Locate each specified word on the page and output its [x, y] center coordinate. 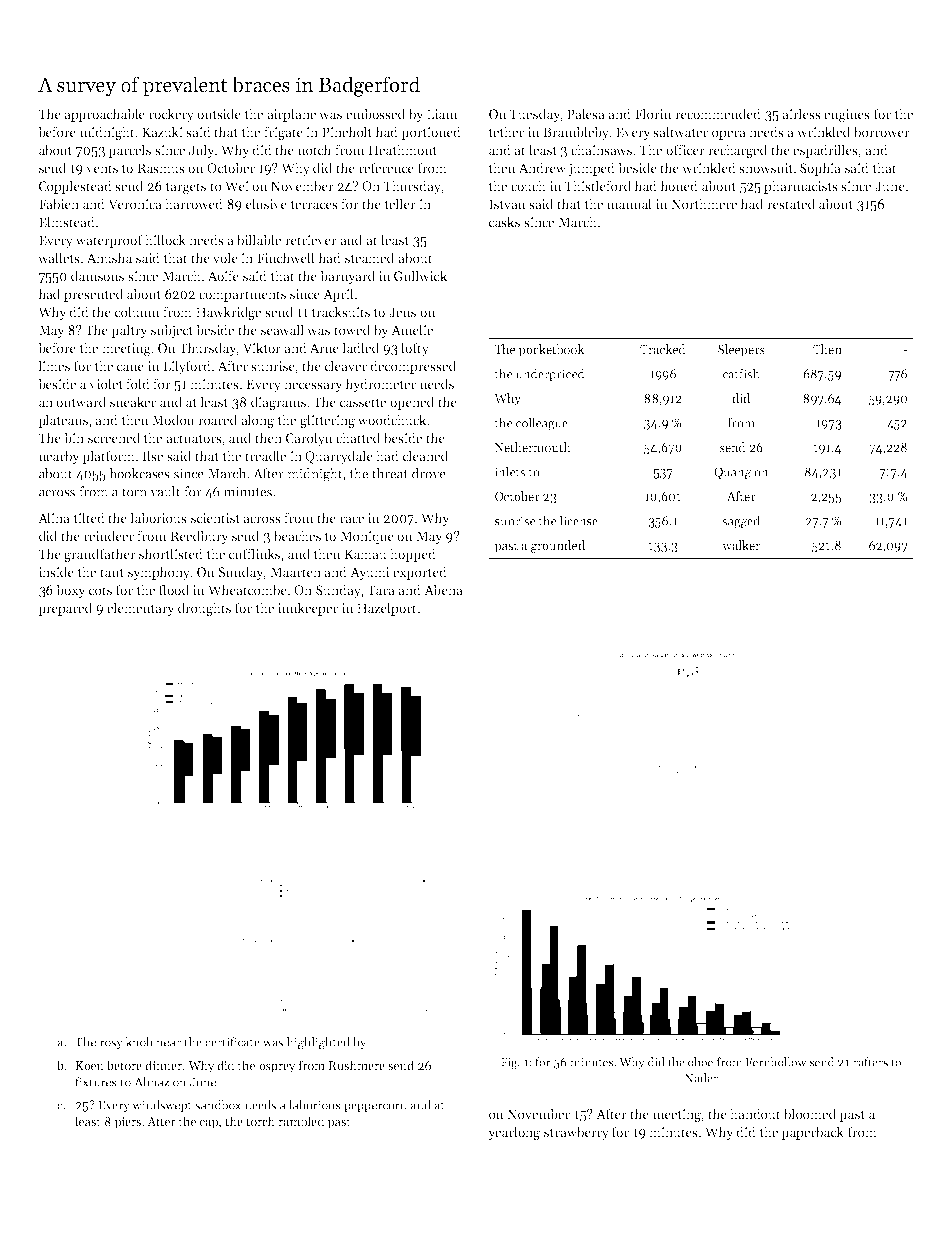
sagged [741, 522]
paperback [812, 1133]
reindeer [109, 535]
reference [386, 167]
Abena [443, 589]
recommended [718, 113]
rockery [171, 115]
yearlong [514, 1133]
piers [127, 1123]
